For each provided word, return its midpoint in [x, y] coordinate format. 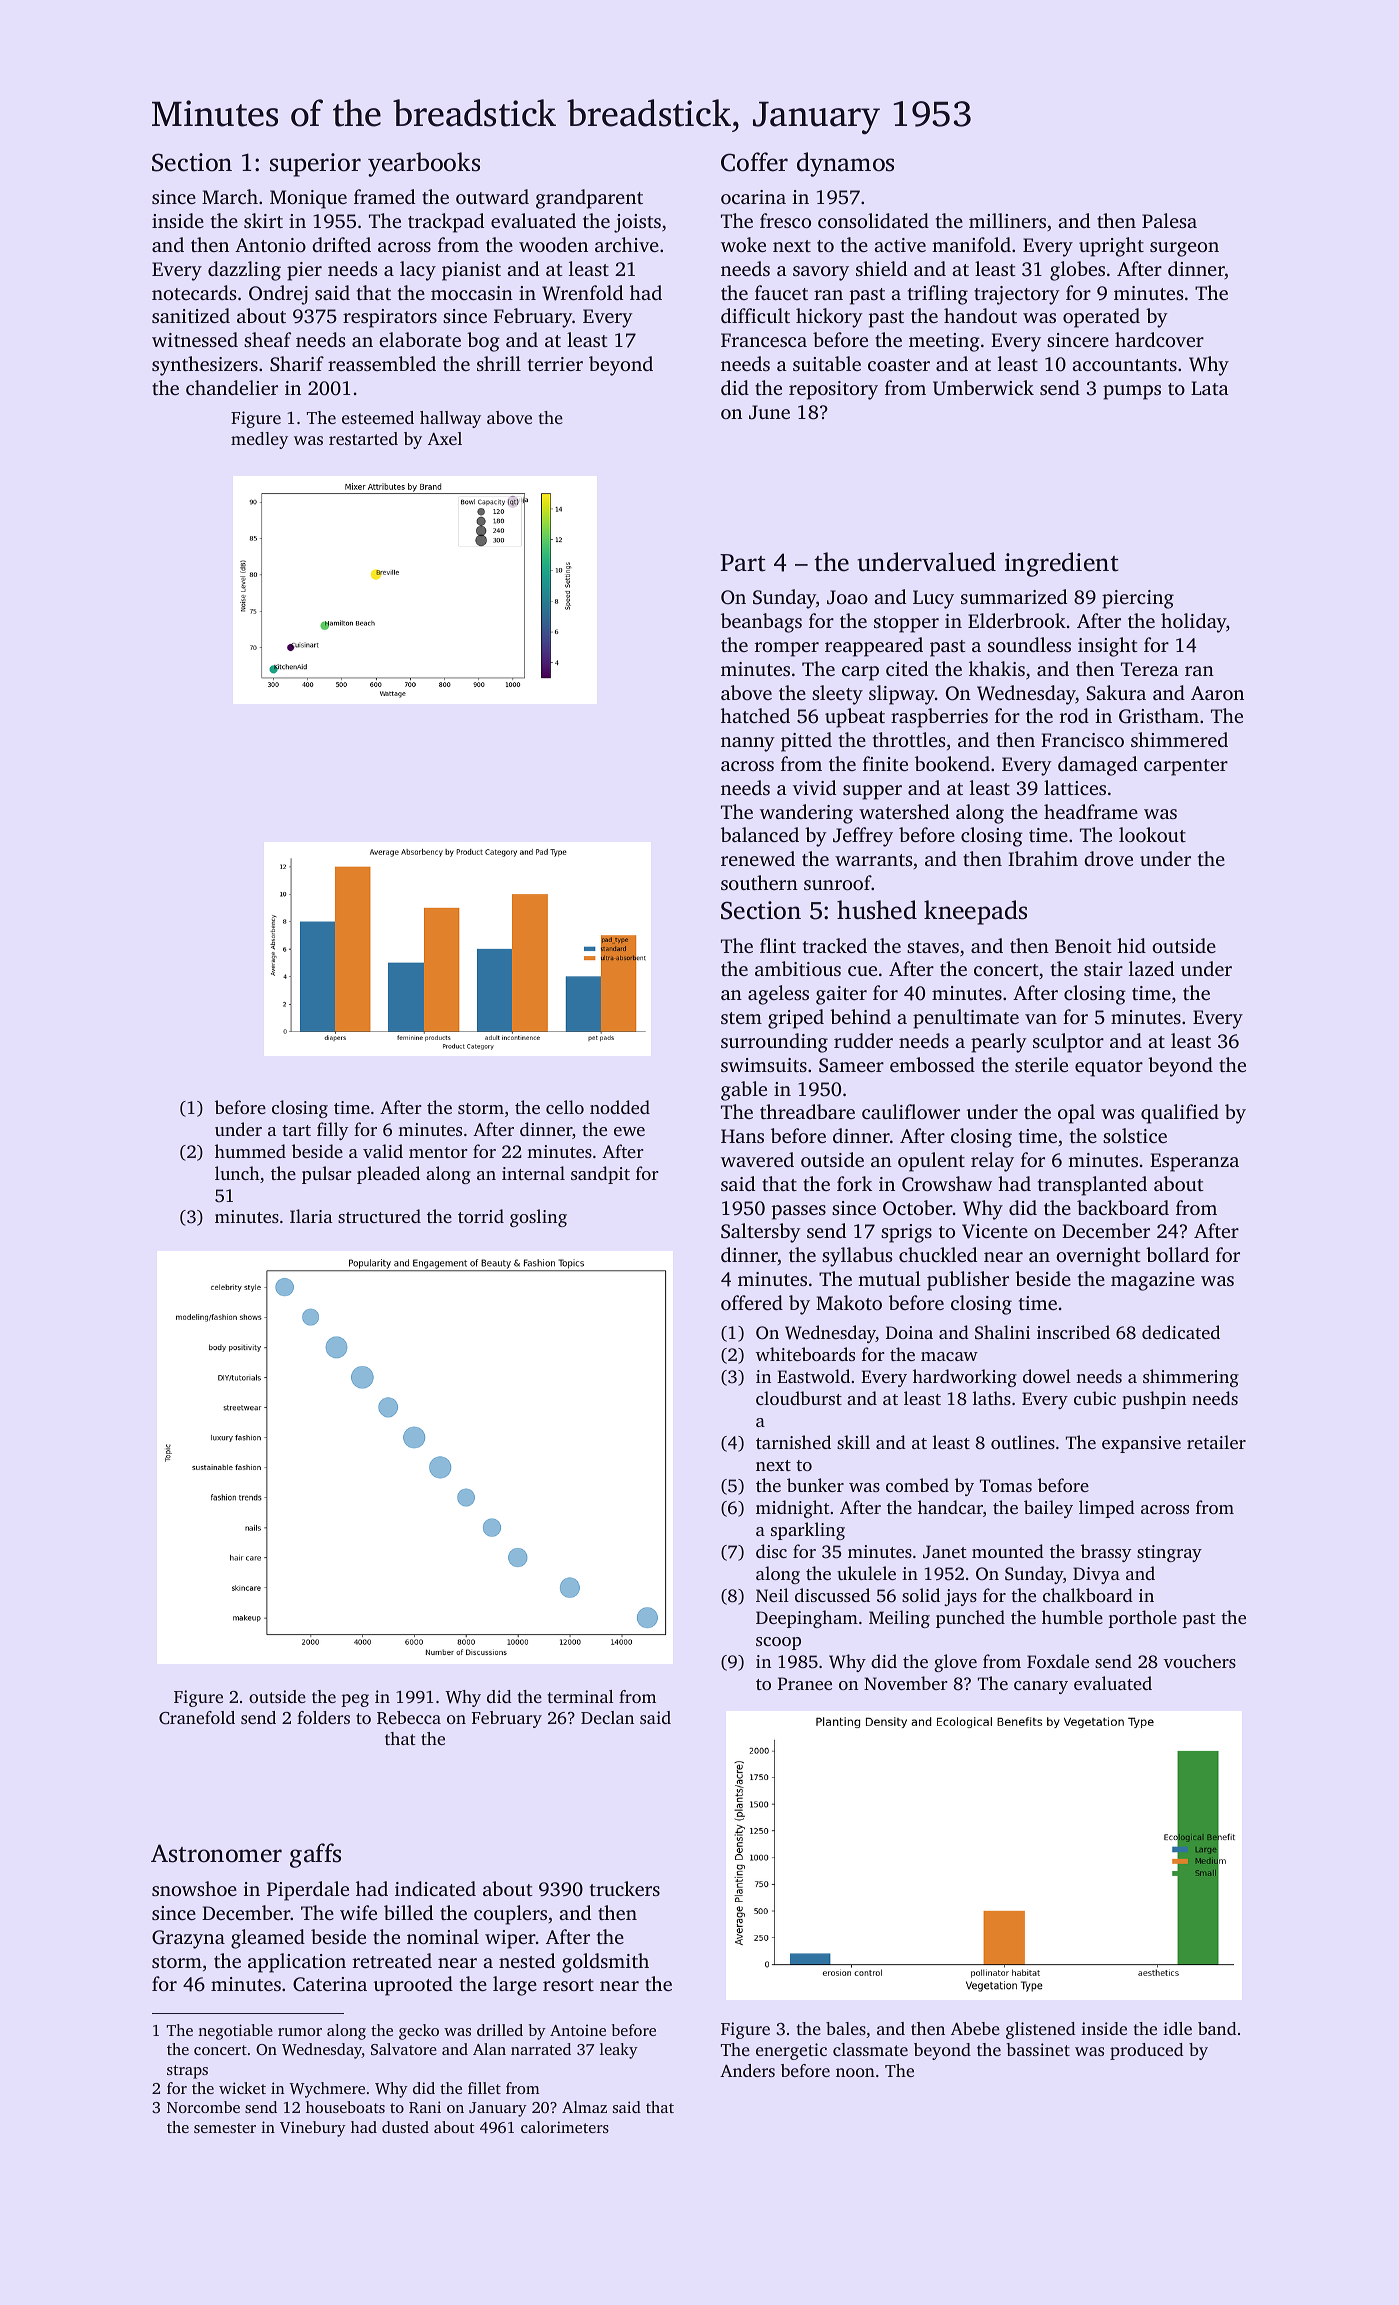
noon [855, 2072]
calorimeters [565, 2127]
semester [225, 2128]
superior [315, 165]
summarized [1014, 596]
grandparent [589, 199]
